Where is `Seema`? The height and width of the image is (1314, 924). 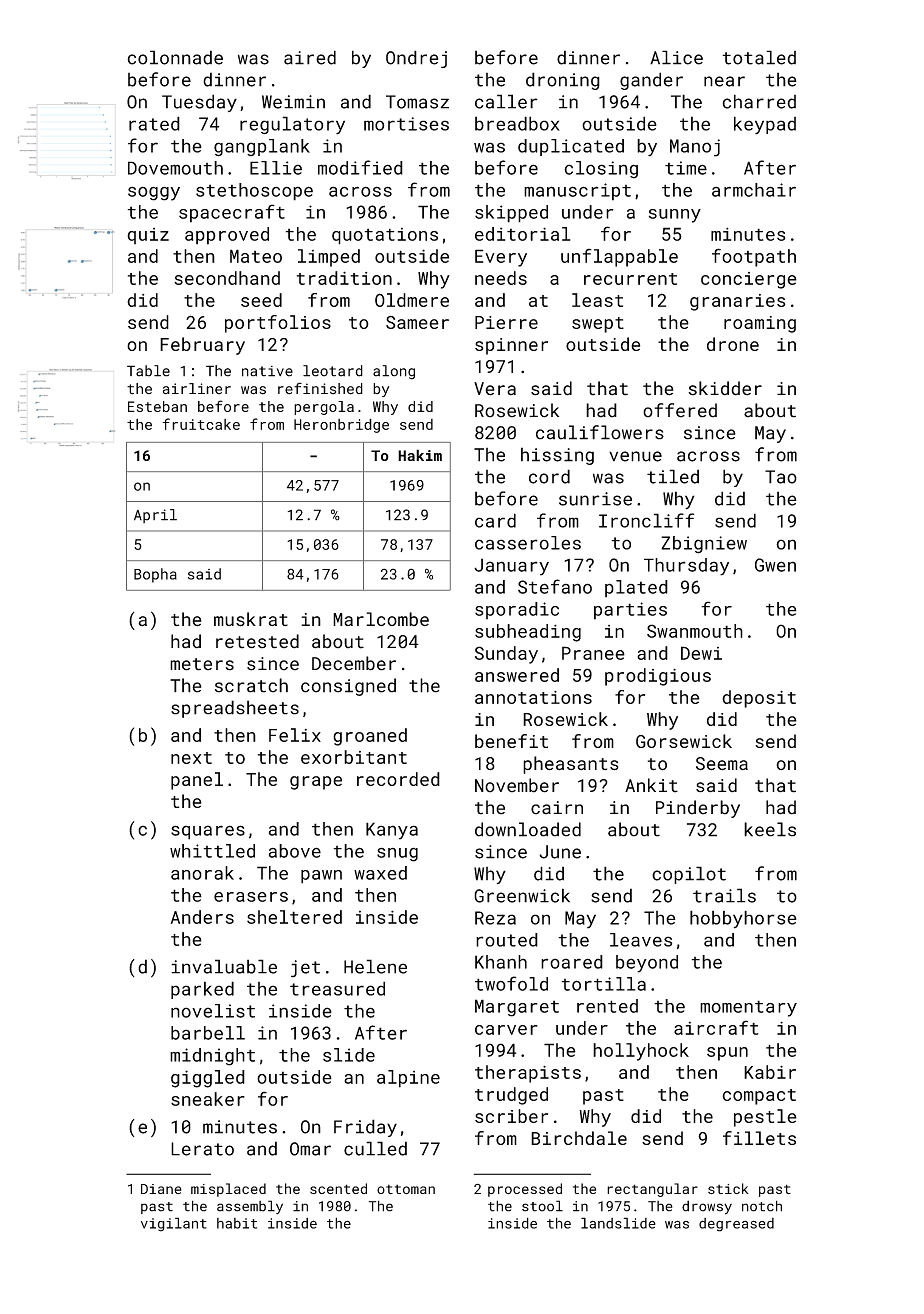 Seema is located at coordinates (722, 764).
